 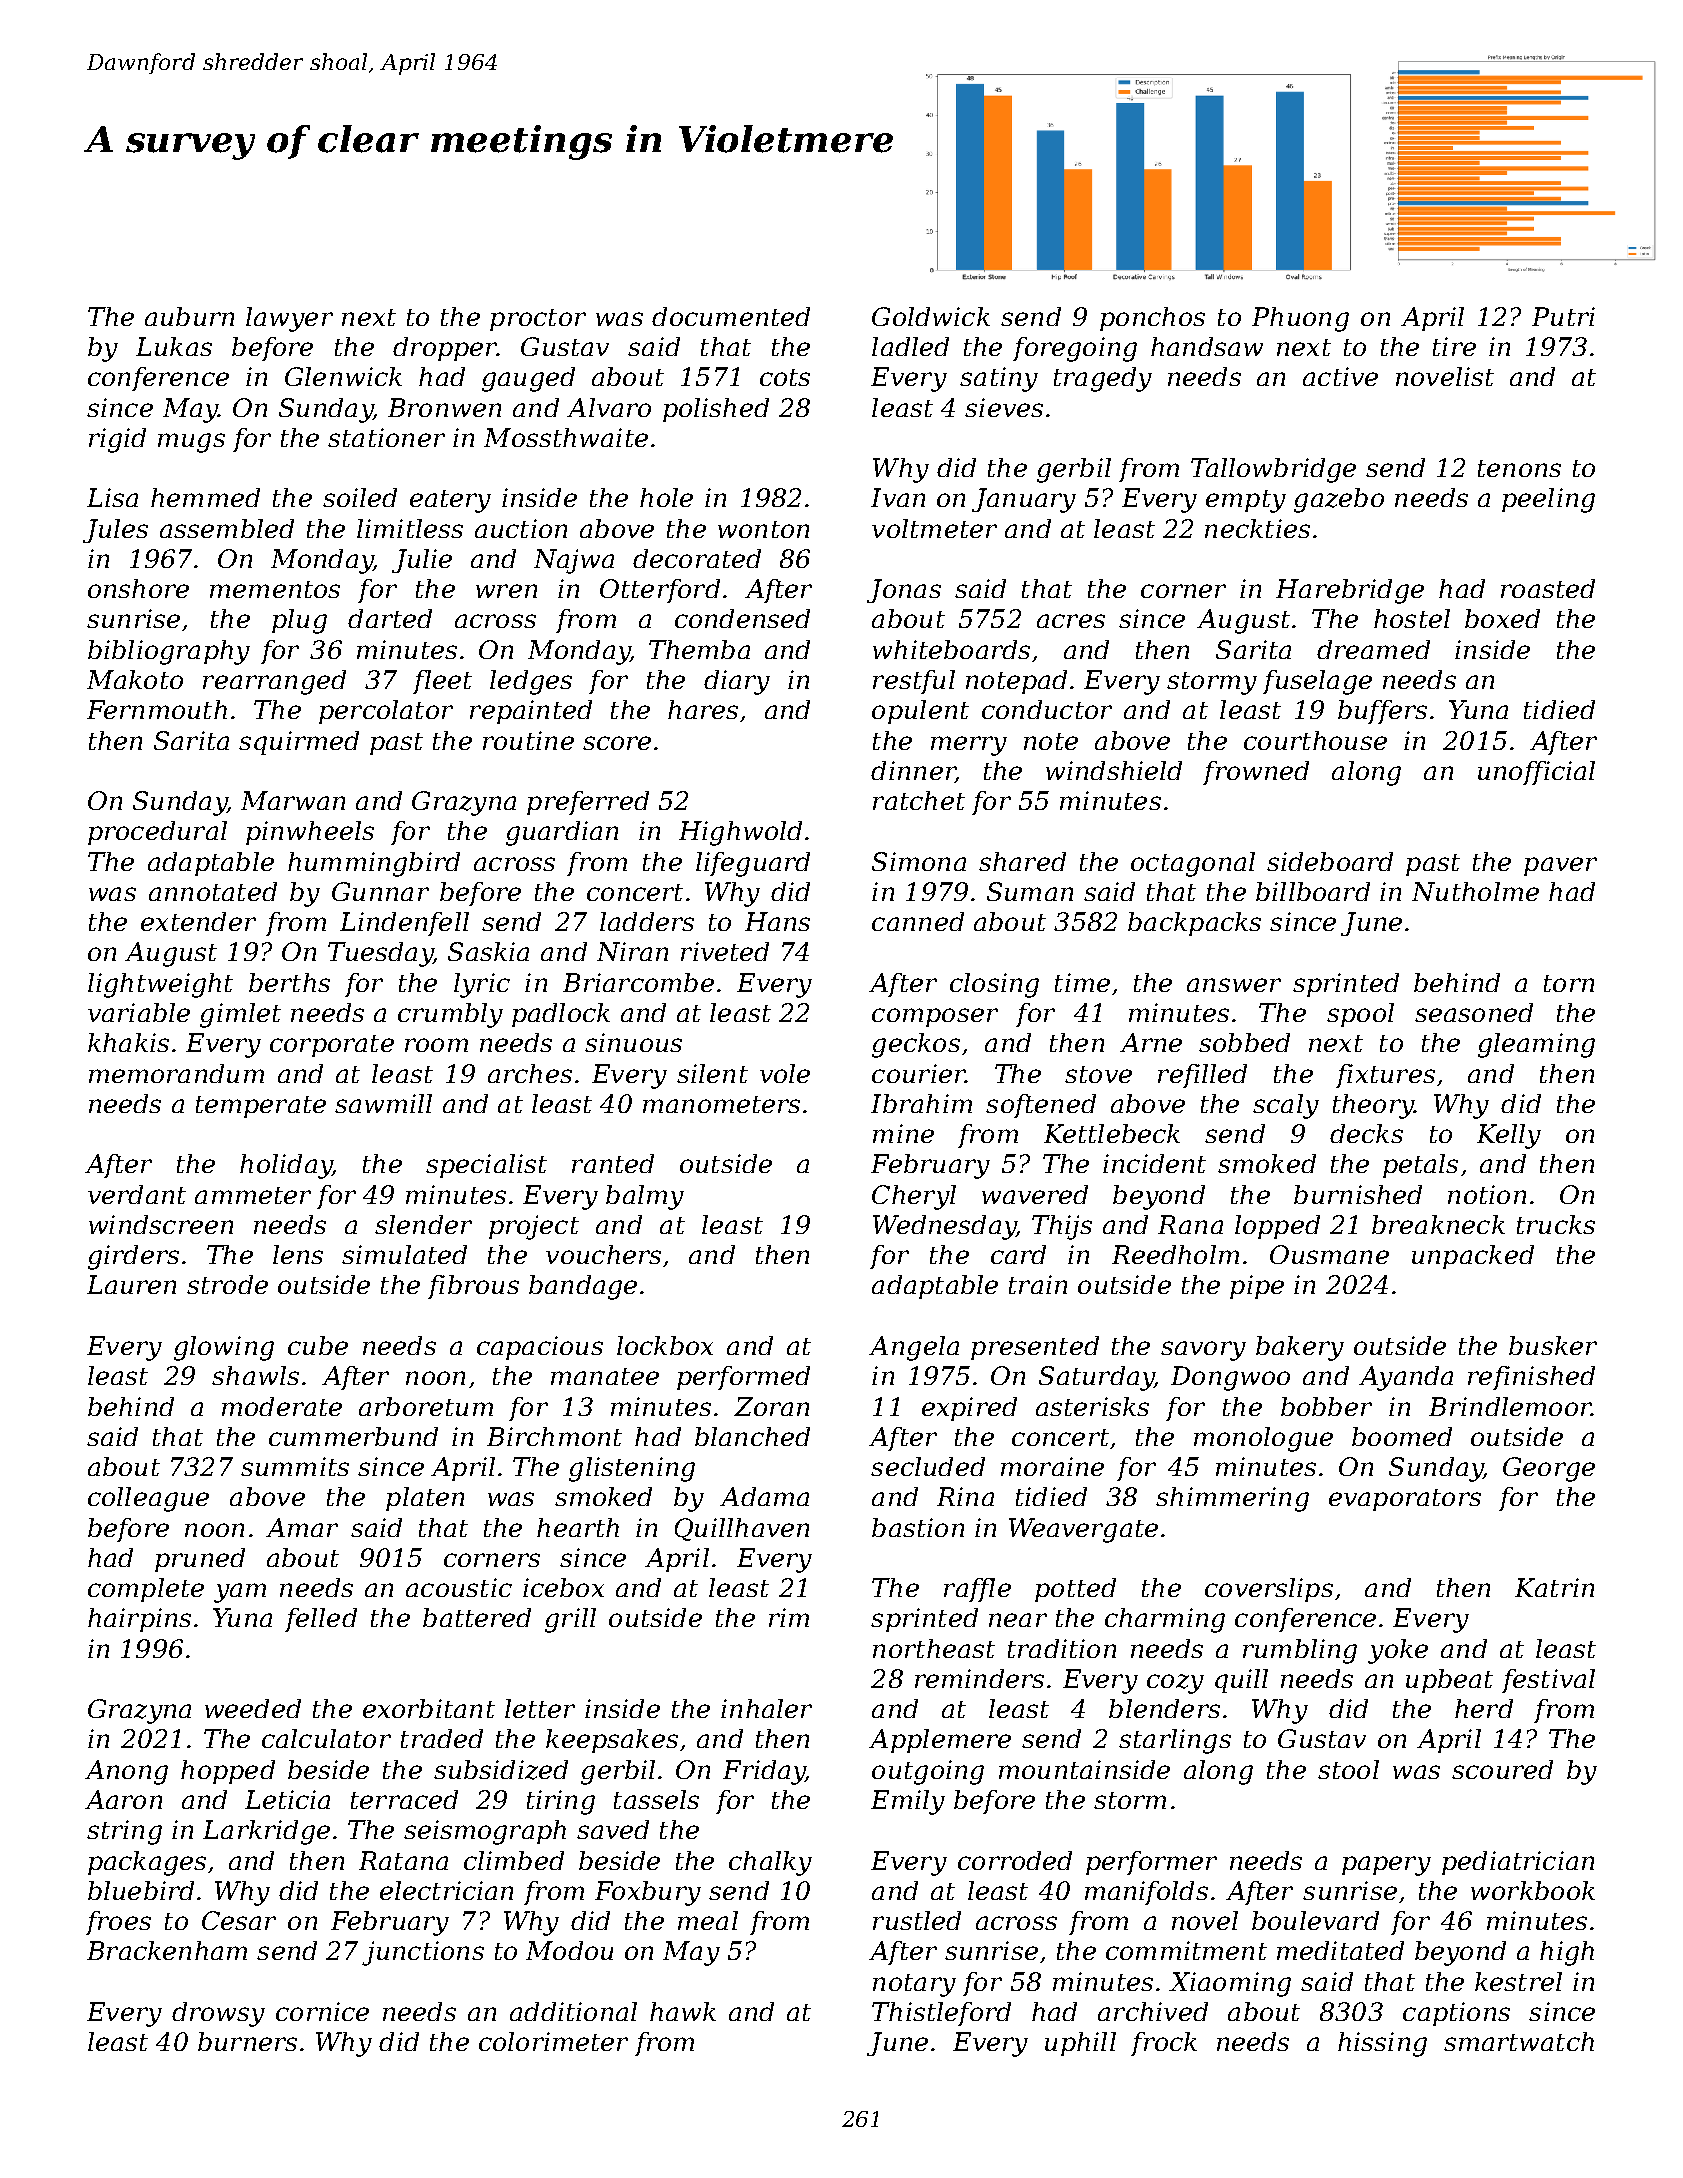 What do you see at coordinates (764, 1496) in the screenshot?
I see `Adama` at bounding box center [764, 1496].
